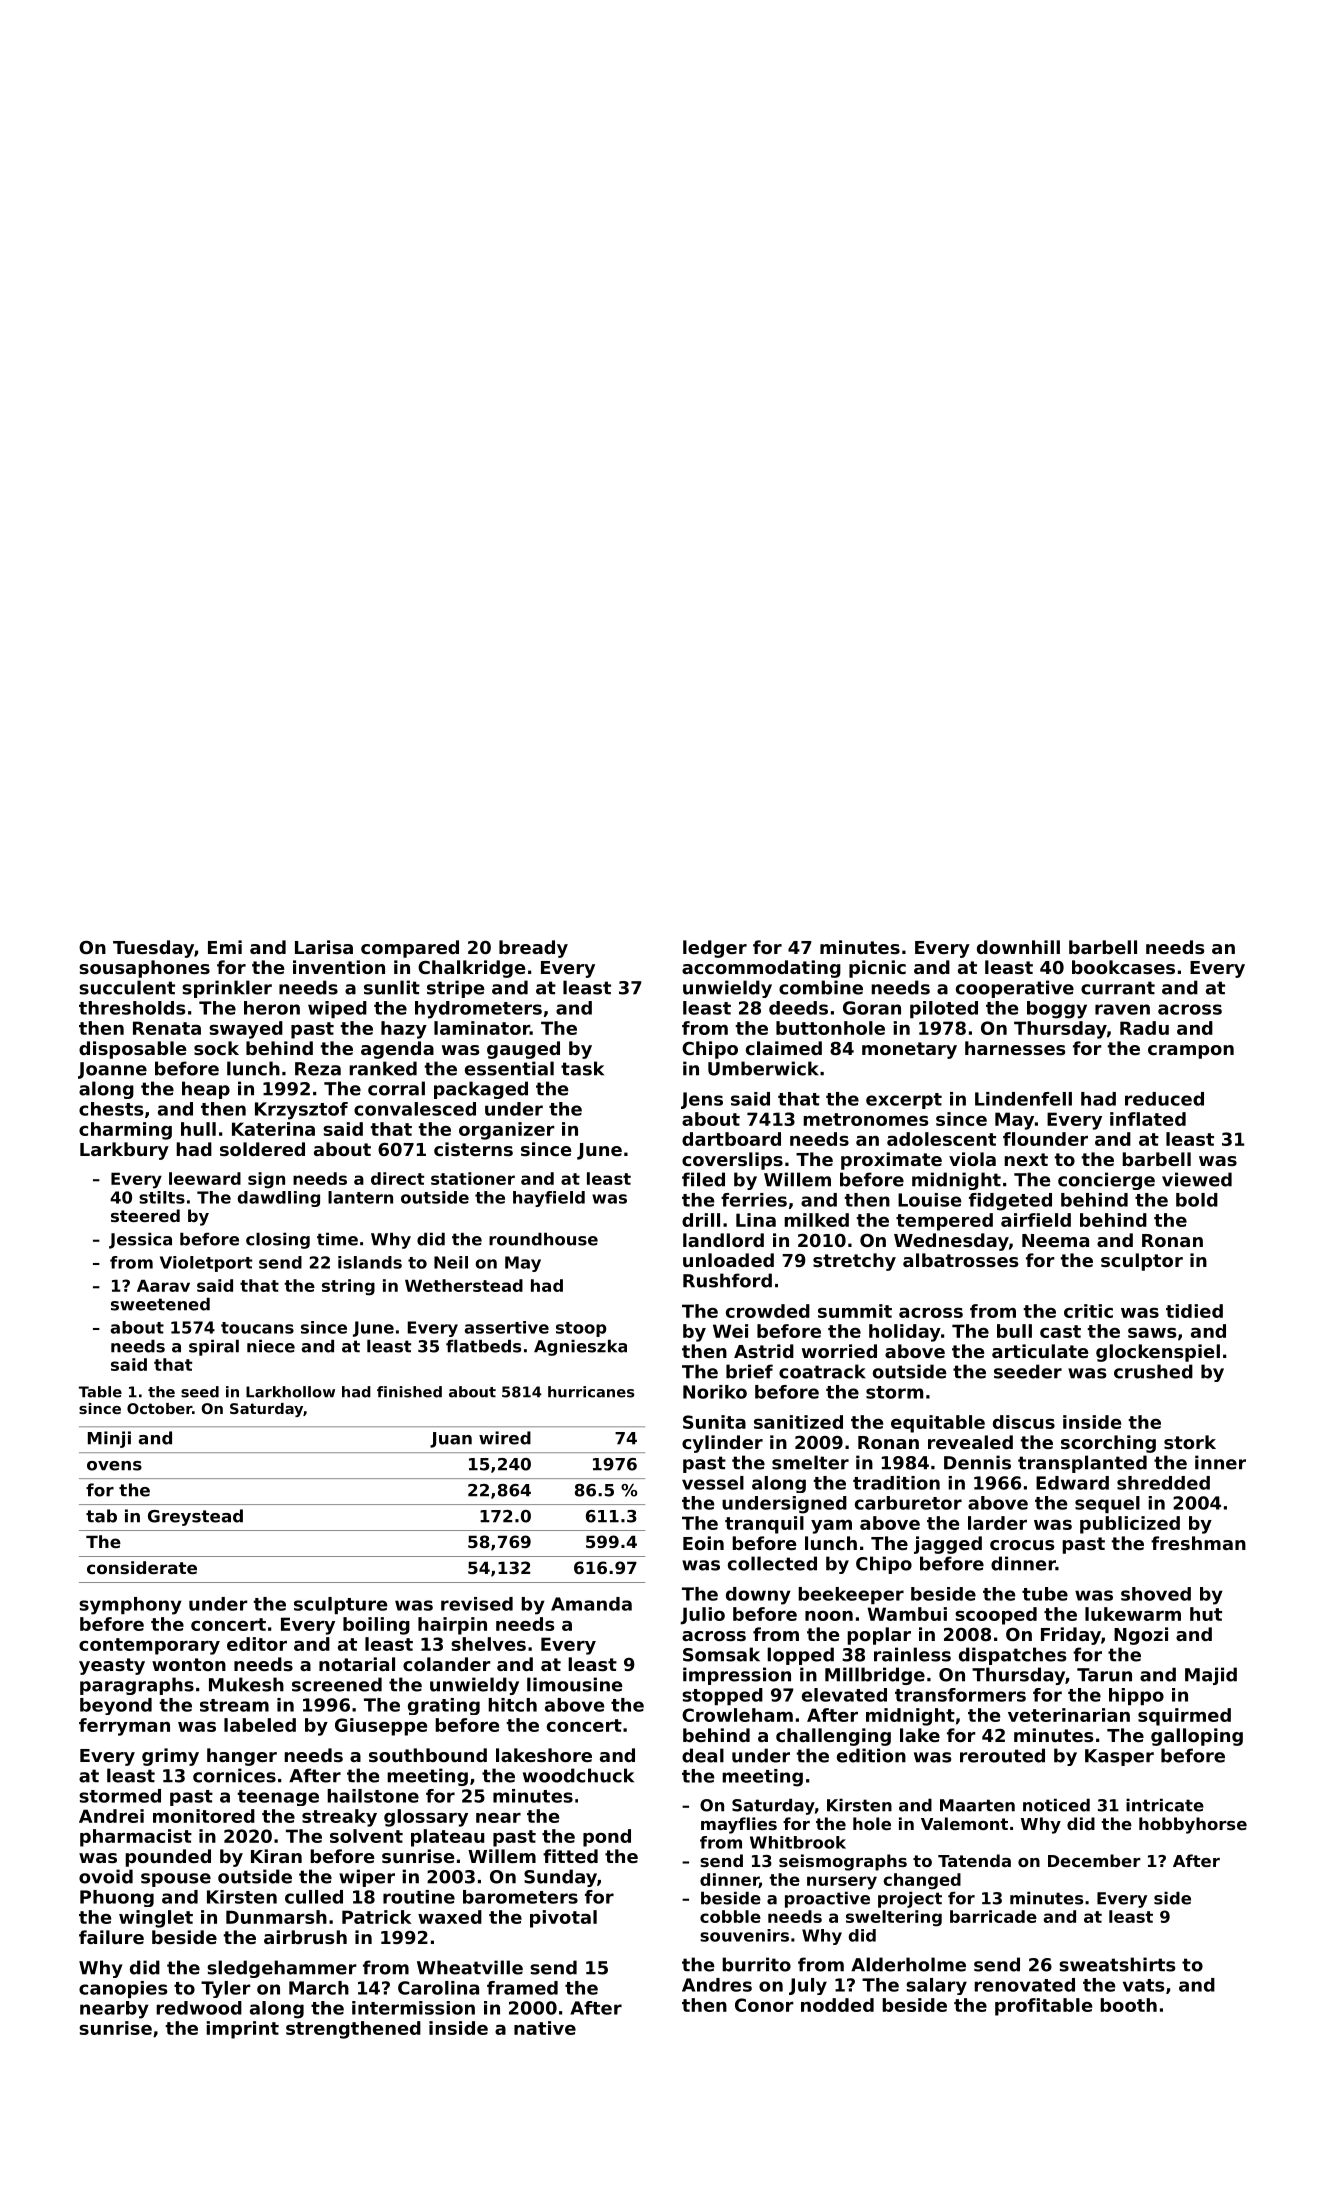 Image resolution: width=1327 pixels, height=2185 pixels. I want to click on coatrack, so click(822, 1371).
